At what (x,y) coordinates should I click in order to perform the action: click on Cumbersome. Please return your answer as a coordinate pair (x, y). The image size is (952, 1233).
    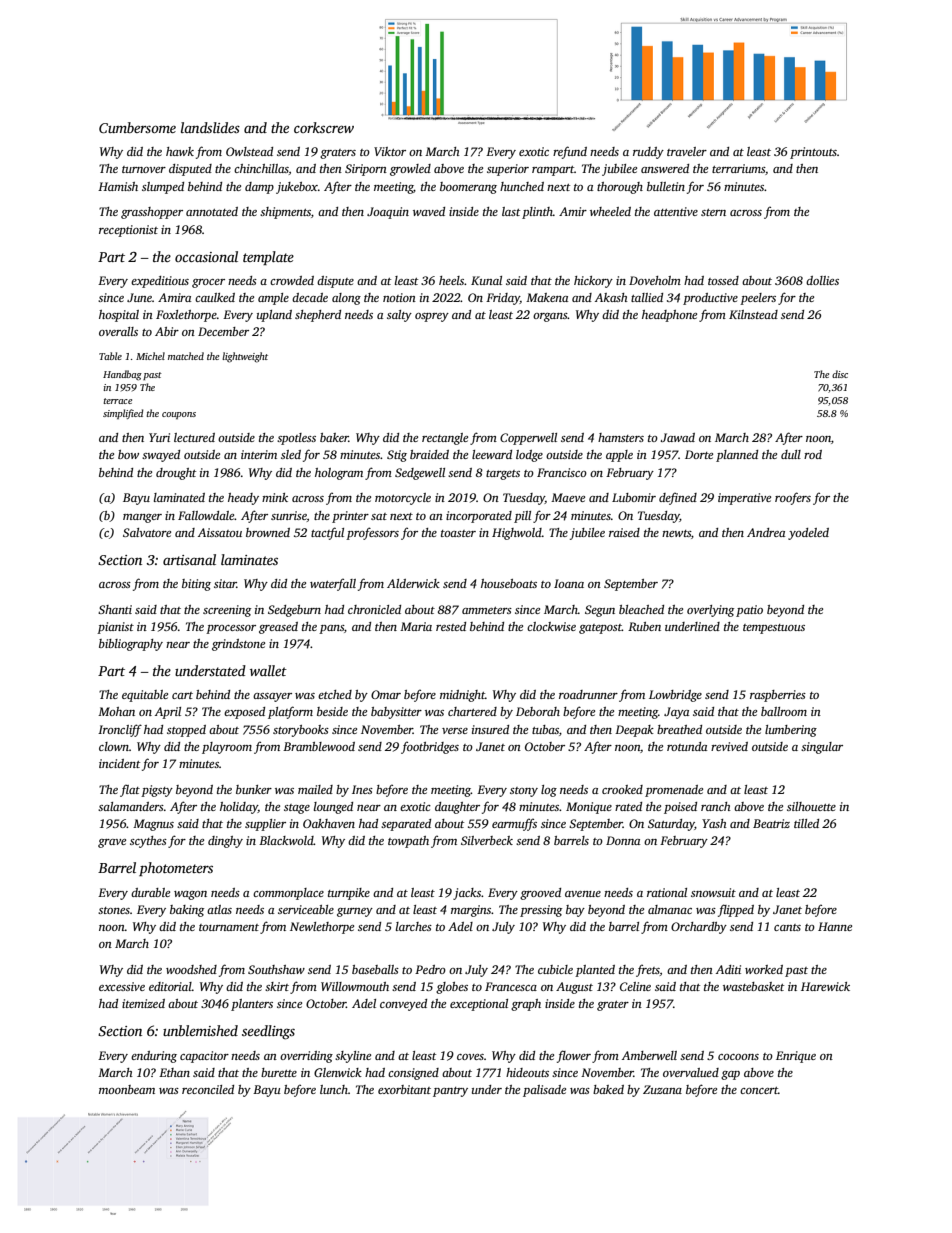
    Looking at the image, I should click on (137, 127).
